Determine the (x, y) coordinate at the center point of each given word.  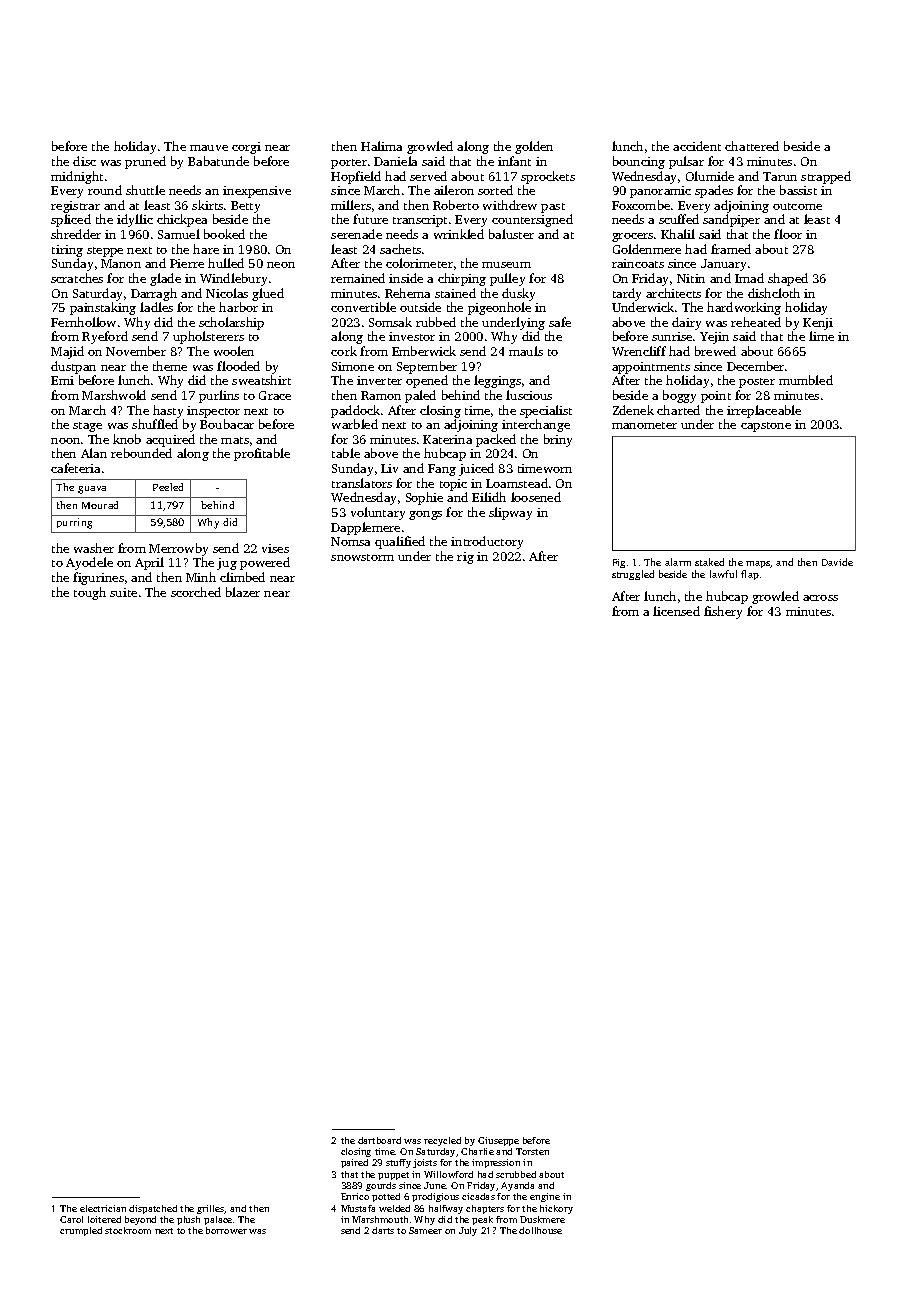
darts (383, 1230)
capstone (766, 427)
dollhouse (540, 1230)
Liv (389, 468)
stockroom (128, 1230)
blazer (243, 592)
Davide (837, 562)
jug (227, 564)
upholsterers (208, 337)
